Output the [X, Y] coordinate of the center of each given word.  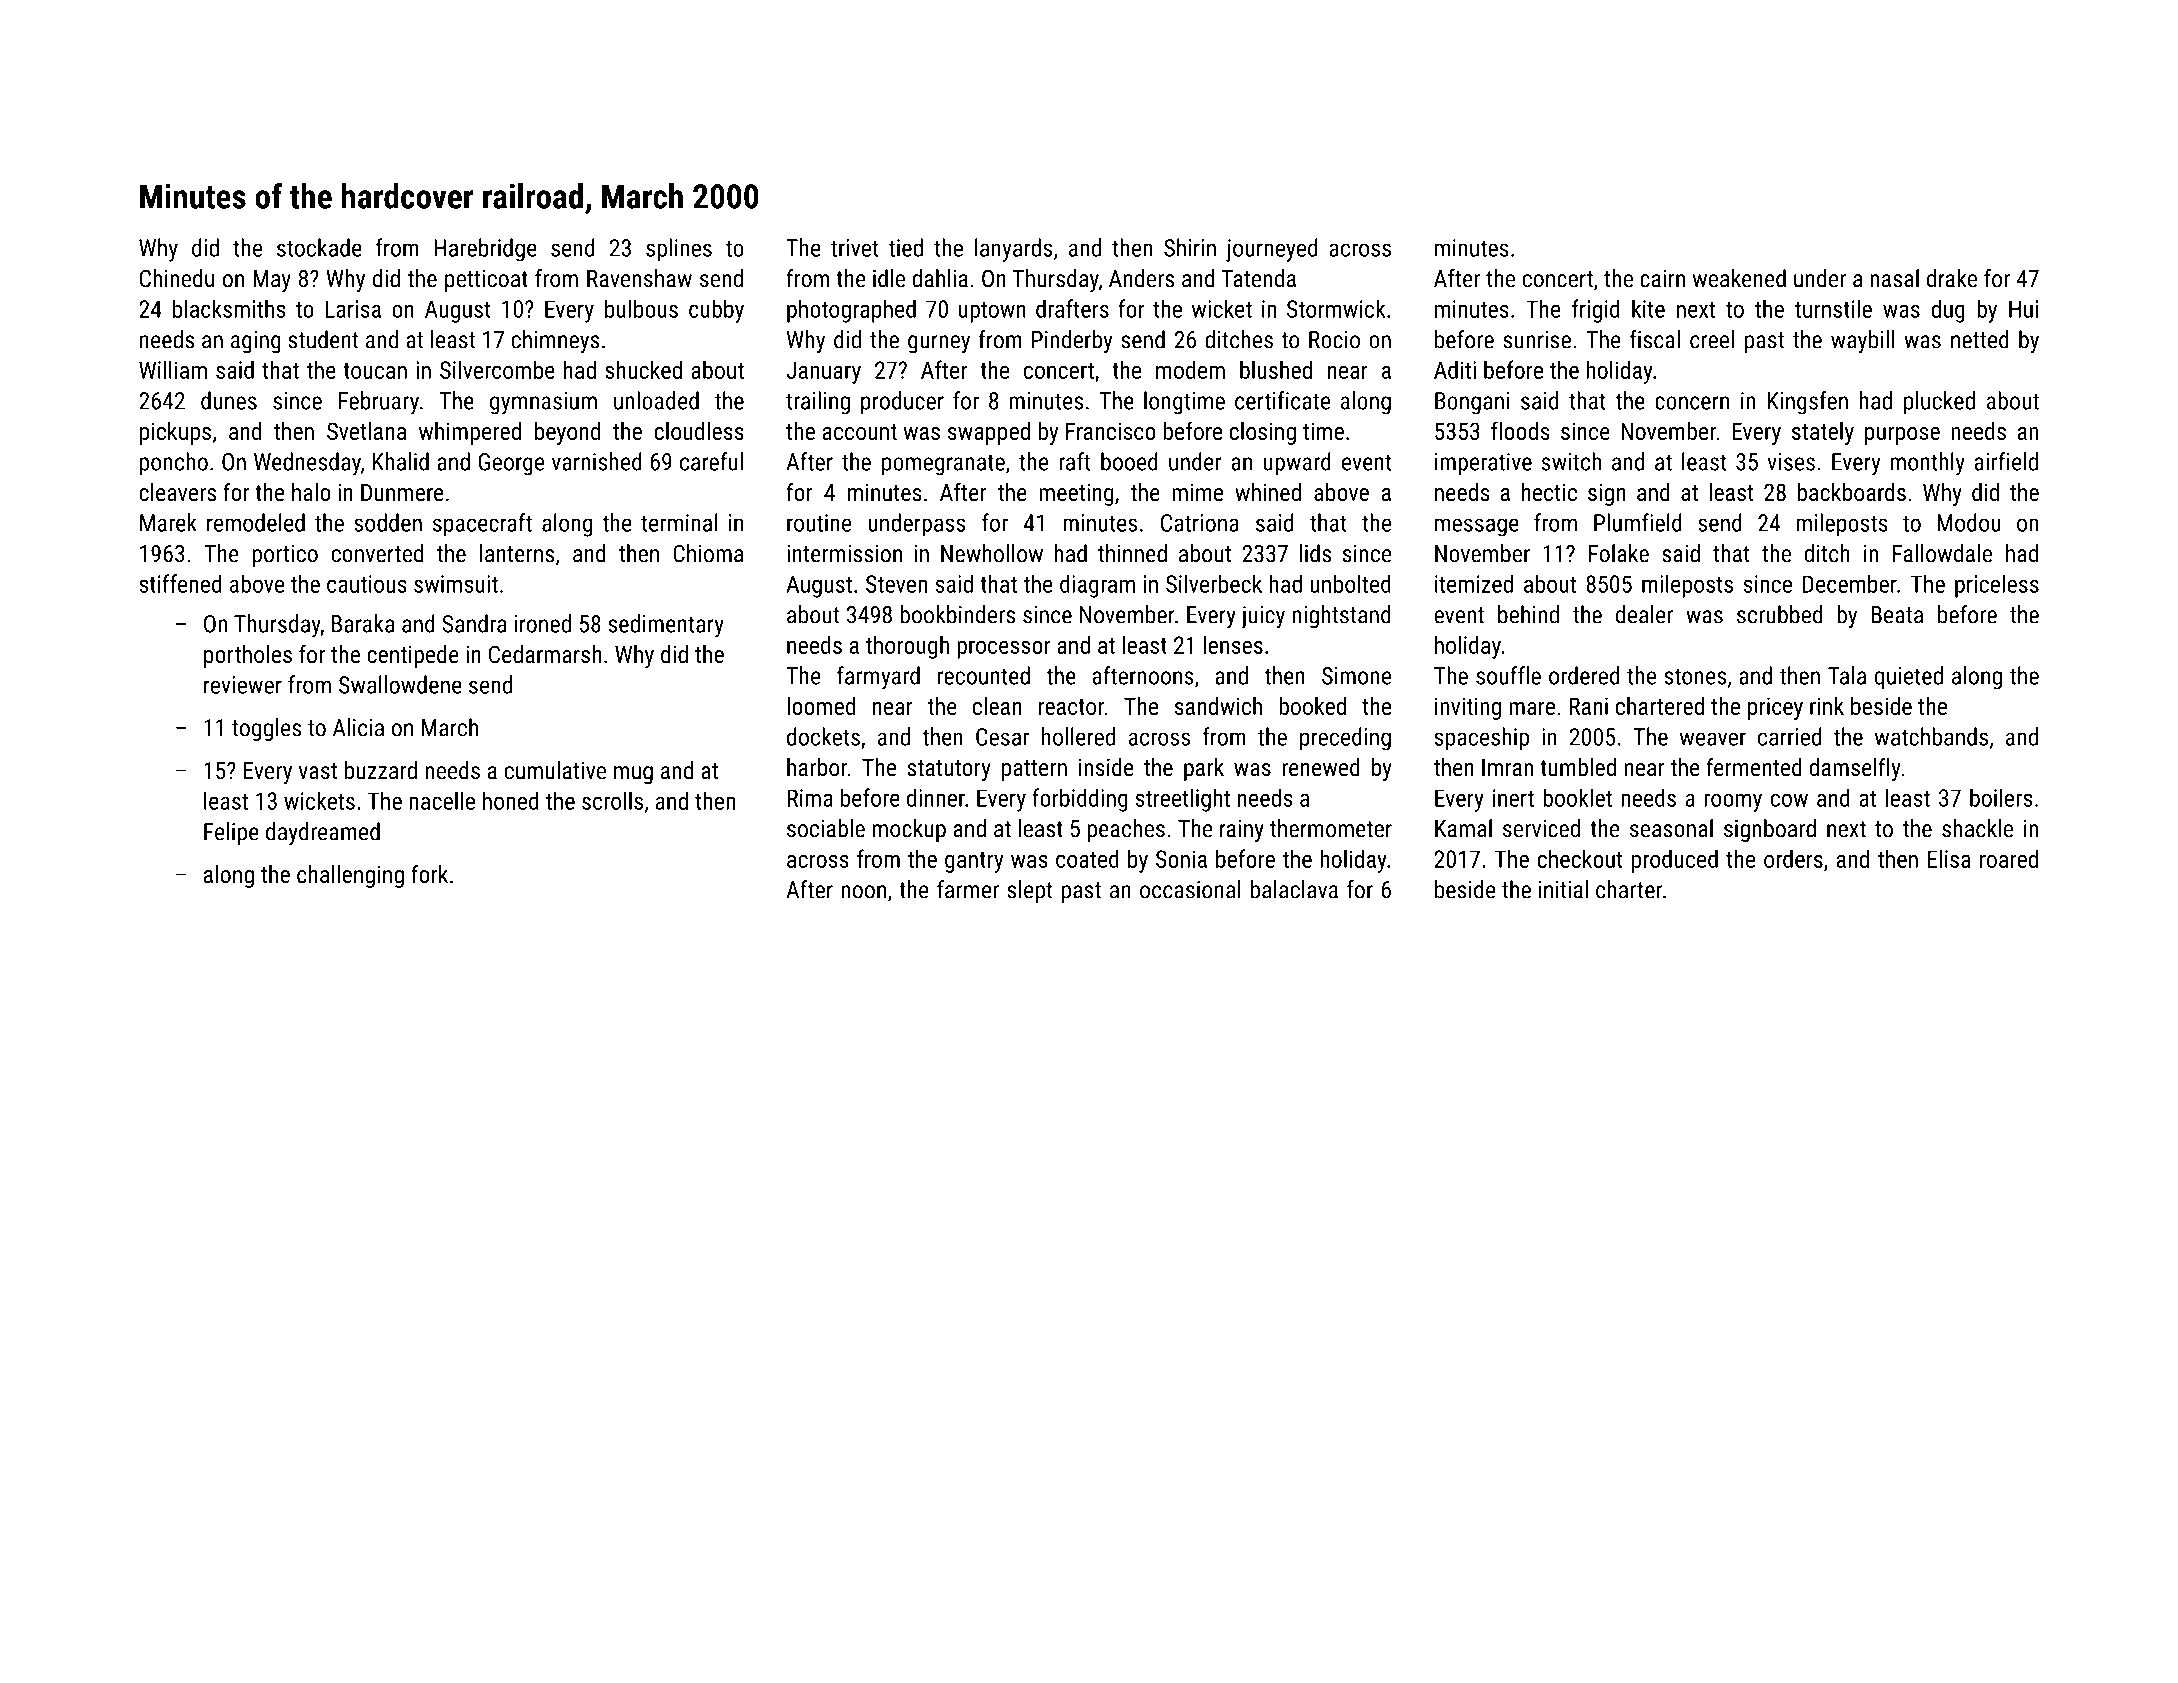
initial [1563, 889]
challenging [350, 876]
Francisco [1111, 431]
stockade [319, 247]
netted [1980, 339]
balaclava [1294, 889]
